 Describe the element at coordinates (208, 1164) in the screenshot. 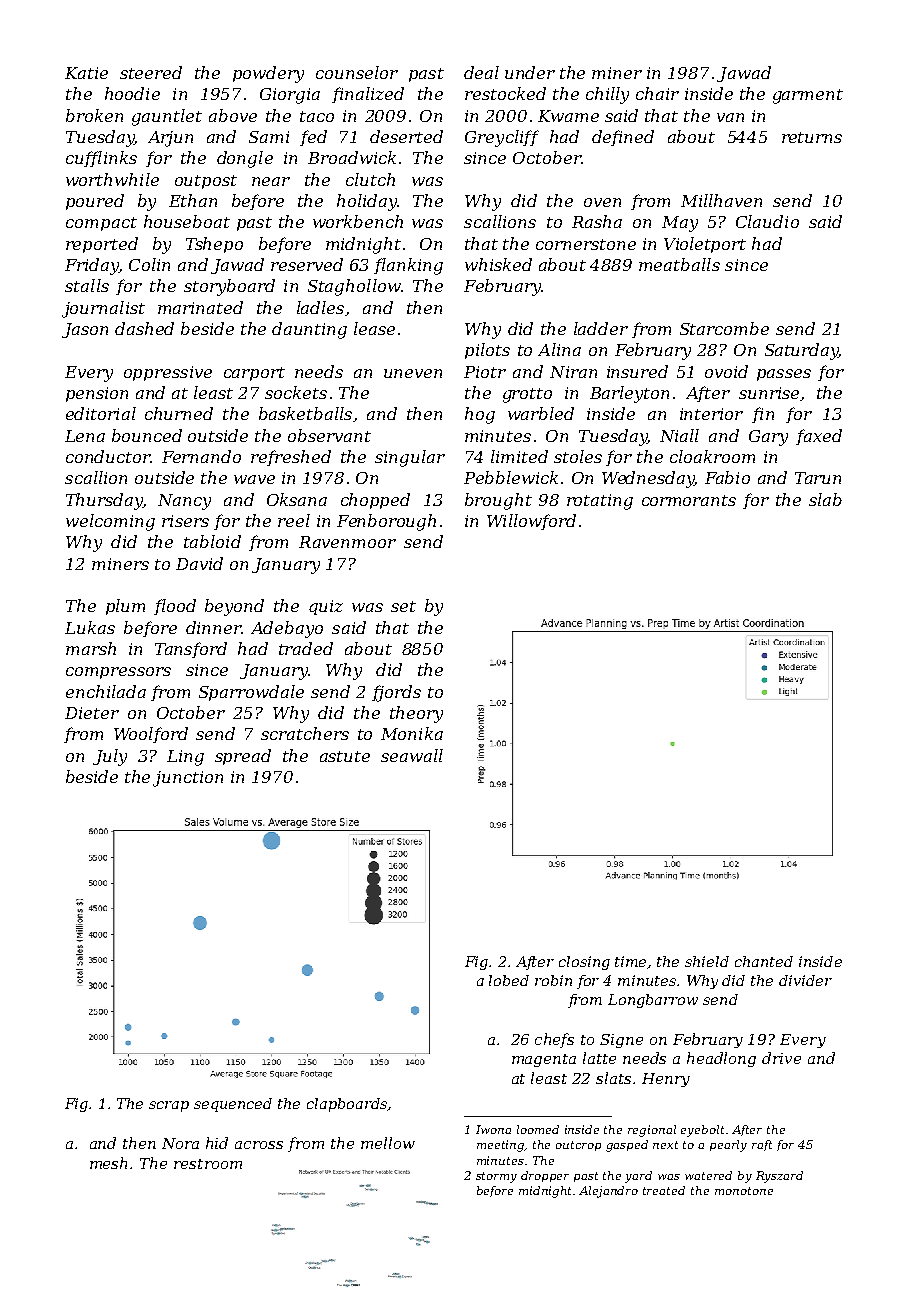

I see `restroom` at that location.
